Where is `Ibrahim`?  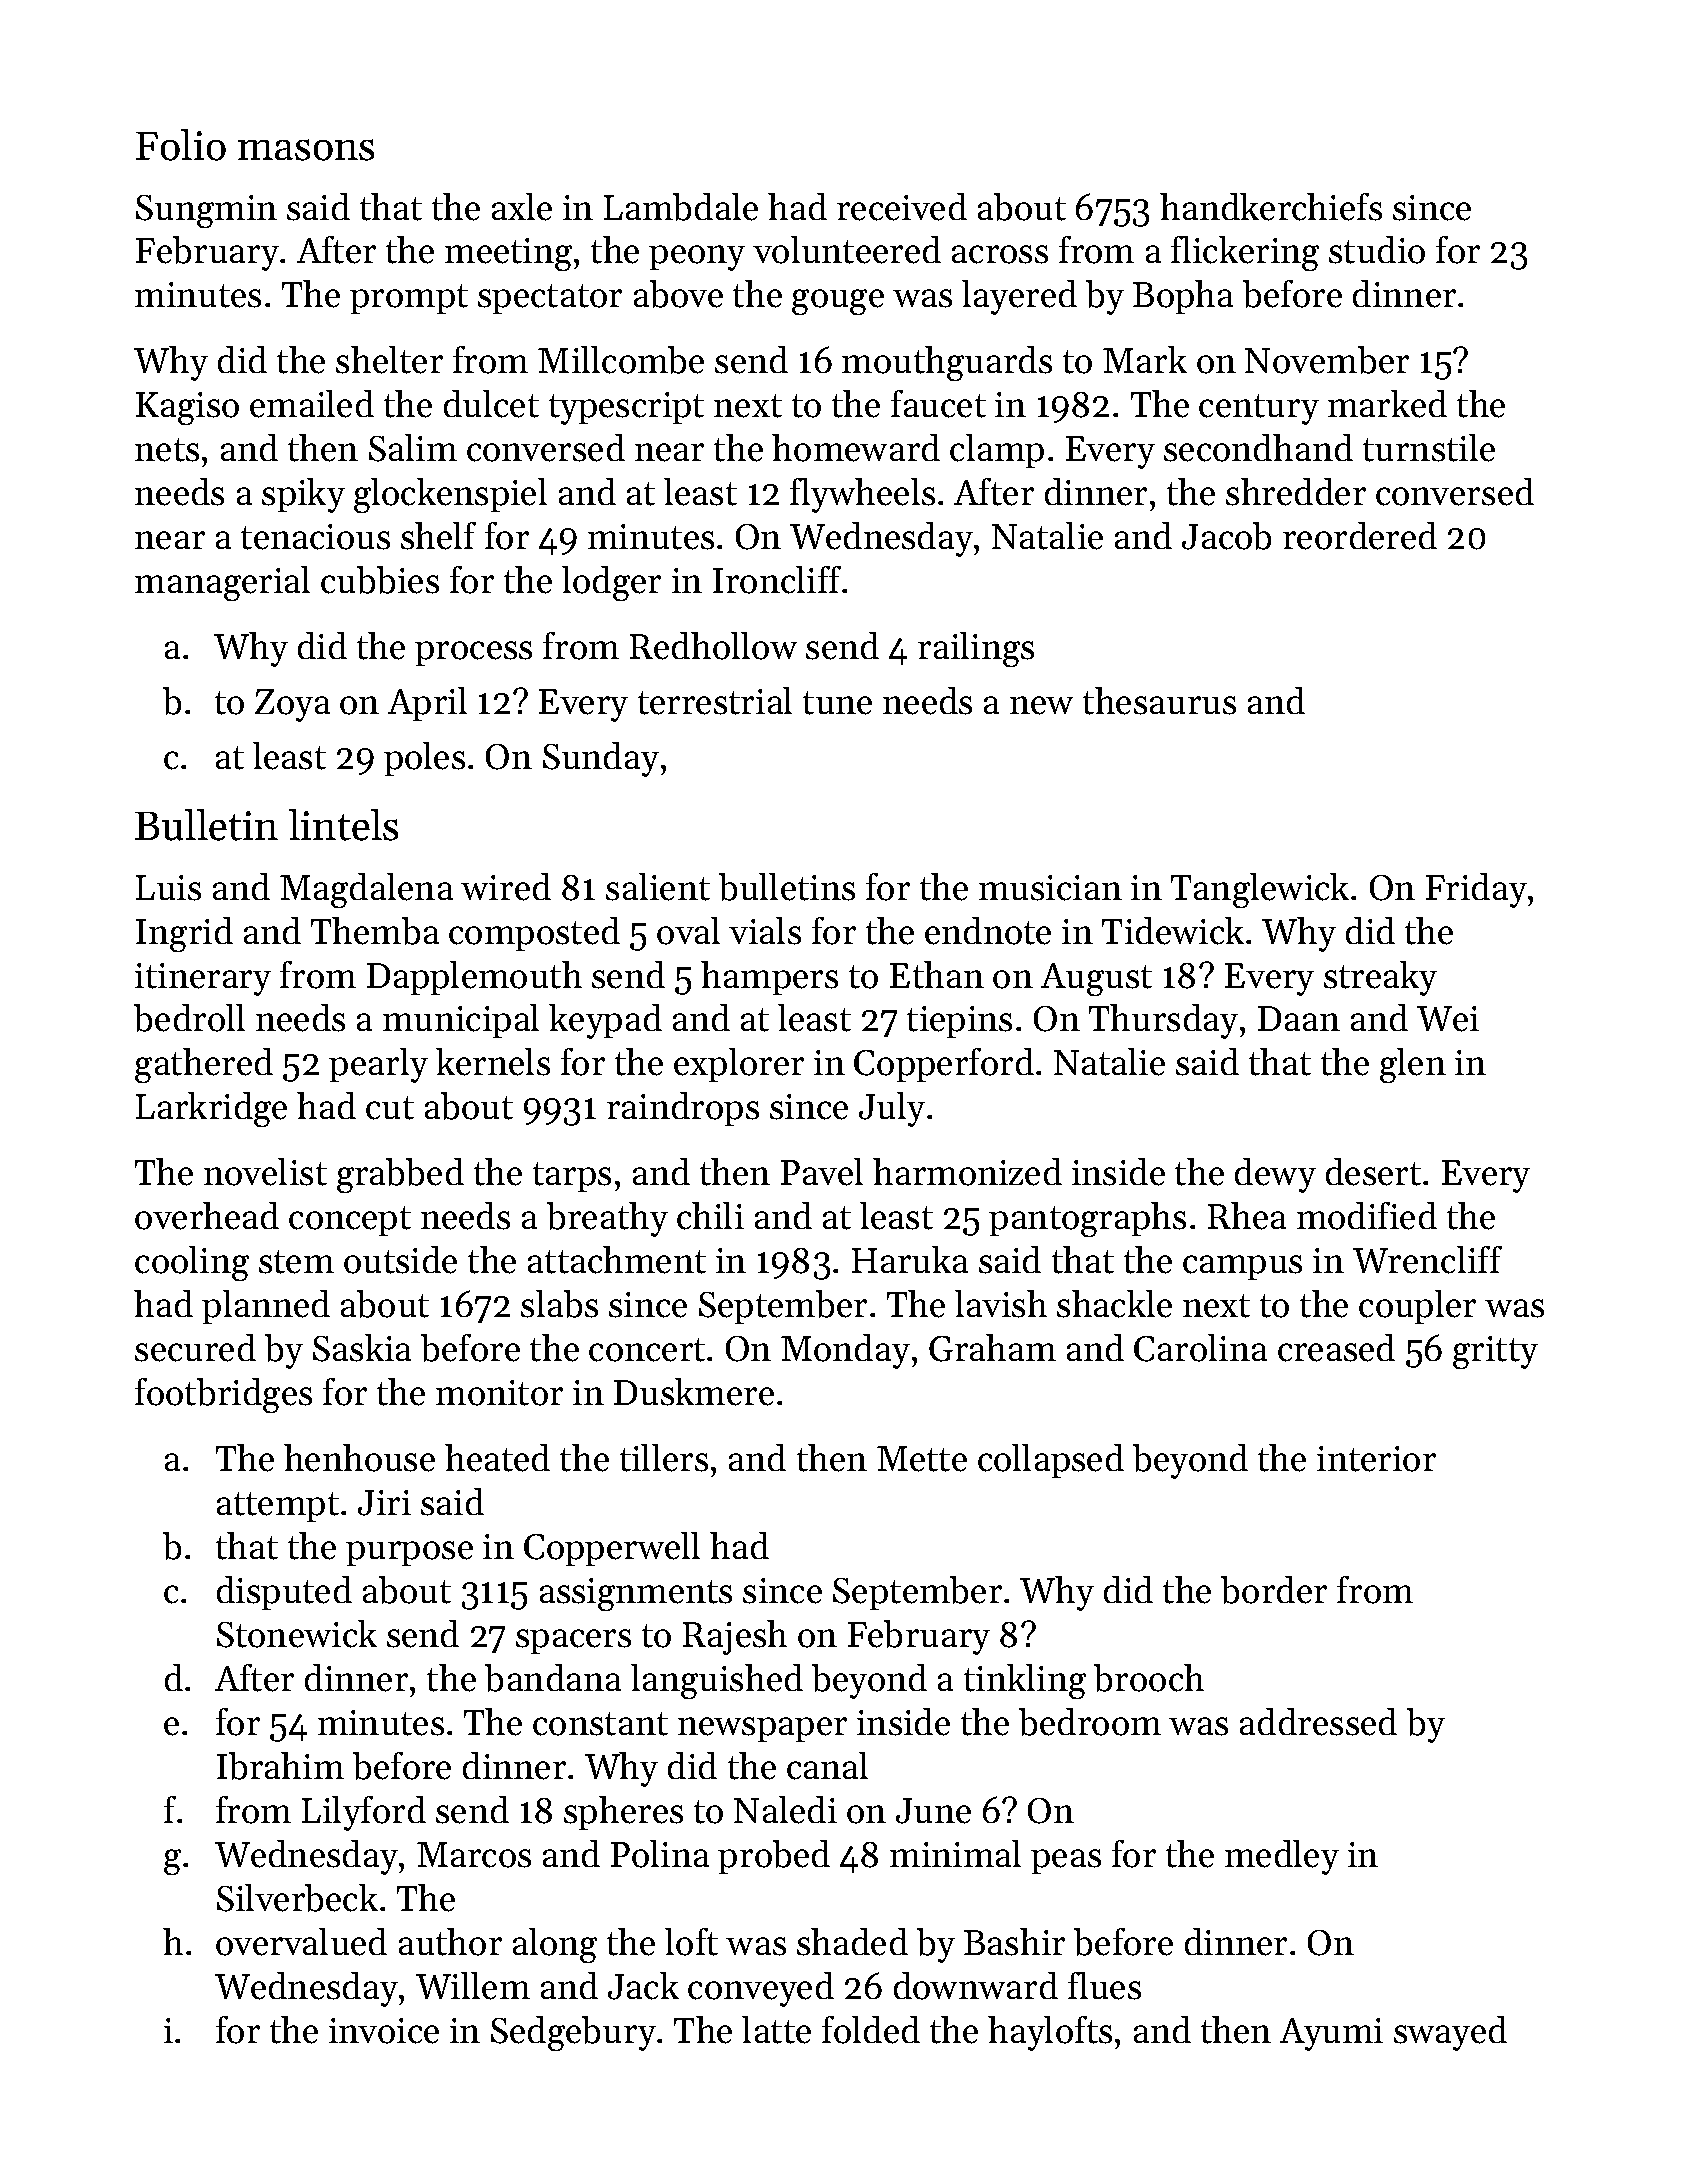 Ibrahim is located at coordinates (280, 1766).
